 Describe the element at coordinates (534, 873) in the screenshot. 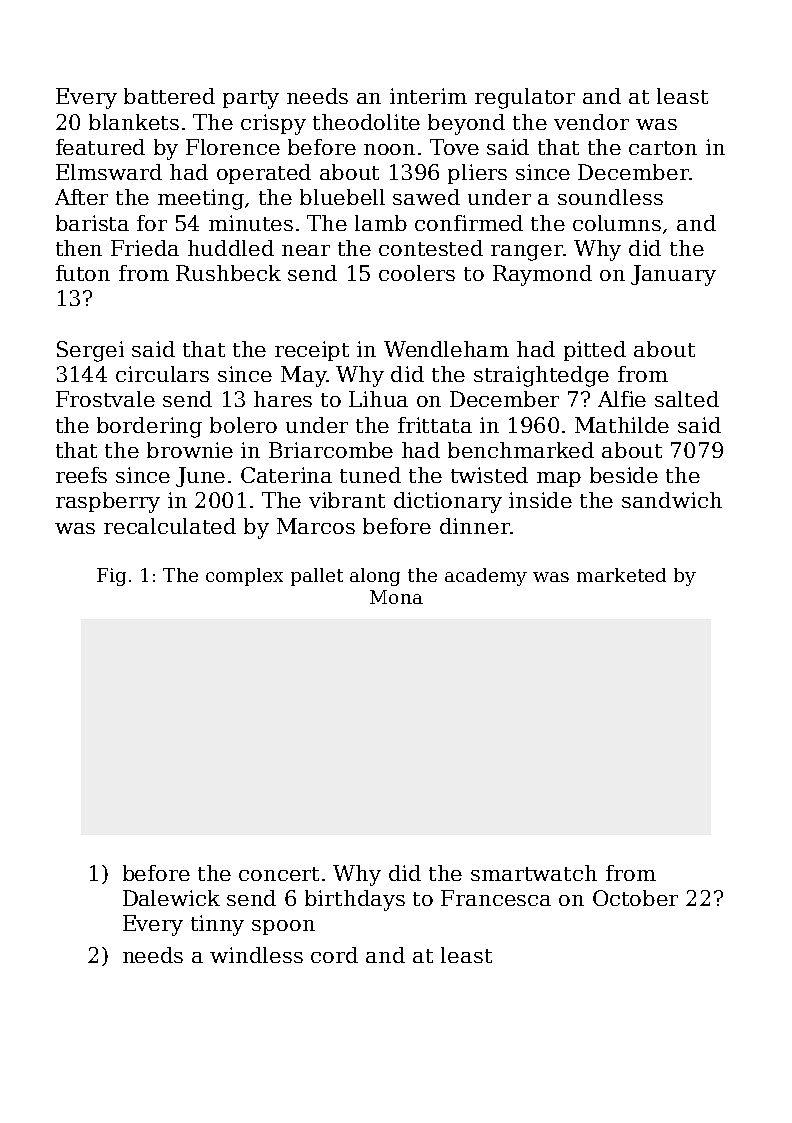

I see `smartwatch` at that location.
